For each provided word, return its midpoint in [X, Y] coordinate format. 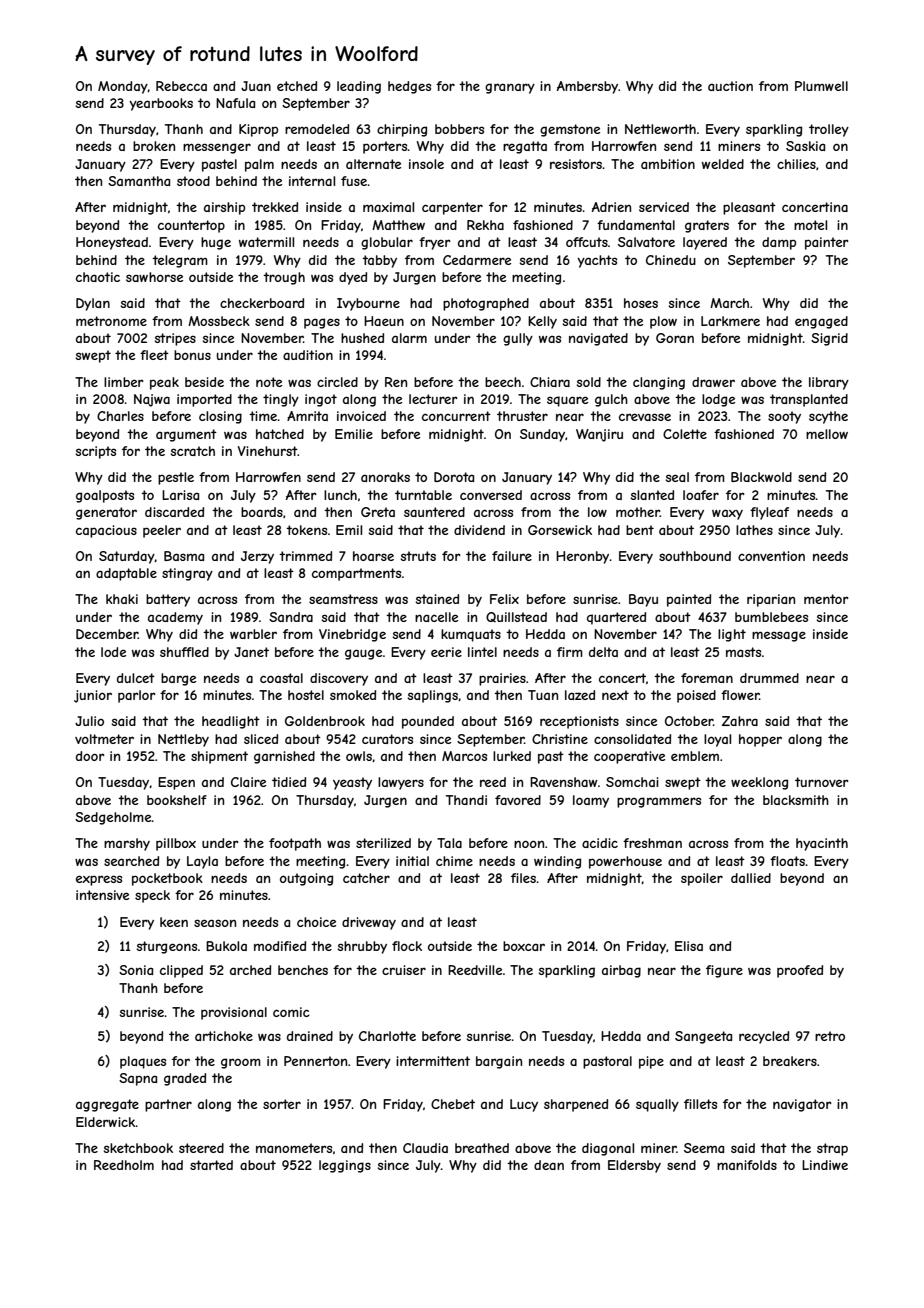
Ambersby [587, 87]
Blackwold [761, 477]
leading [359, 87]
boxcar [524, 946]
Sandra [291, 617]
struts [418, 556]
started [211, 1165]
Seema [704, 1148]
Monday [123, 87]
